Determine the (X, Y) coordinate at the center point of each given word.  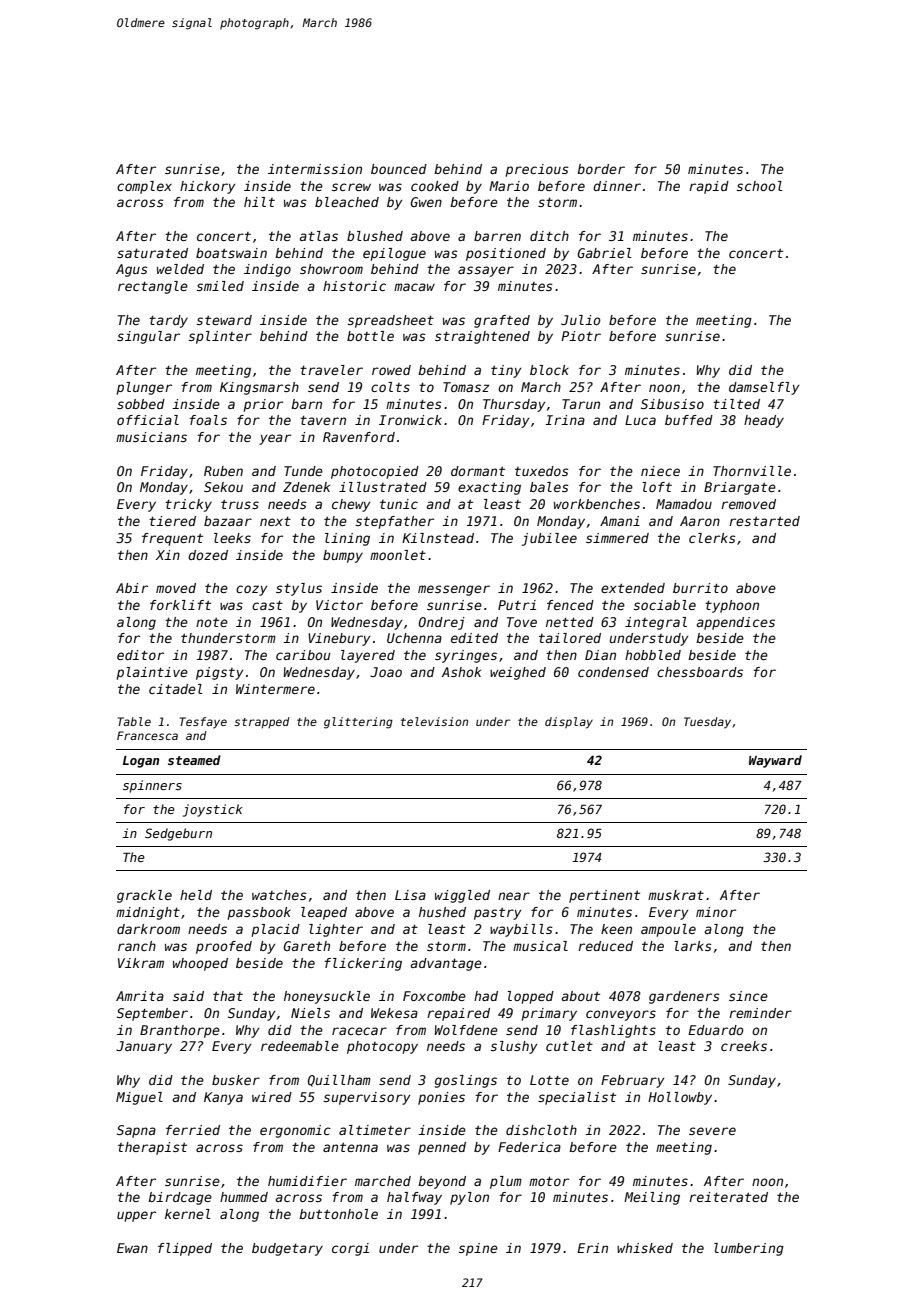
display (569, 723)
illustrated (383, 487)
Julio (581, 320)
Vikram (141, 963)
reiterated (728, 1197)
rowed (391, 370)
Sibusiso (672, 404)
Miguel (139, 1098)
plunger (144, 388)
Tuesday (707, 723)
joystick (213, 810)
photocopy (382, 1047)
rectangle (153, 287)
